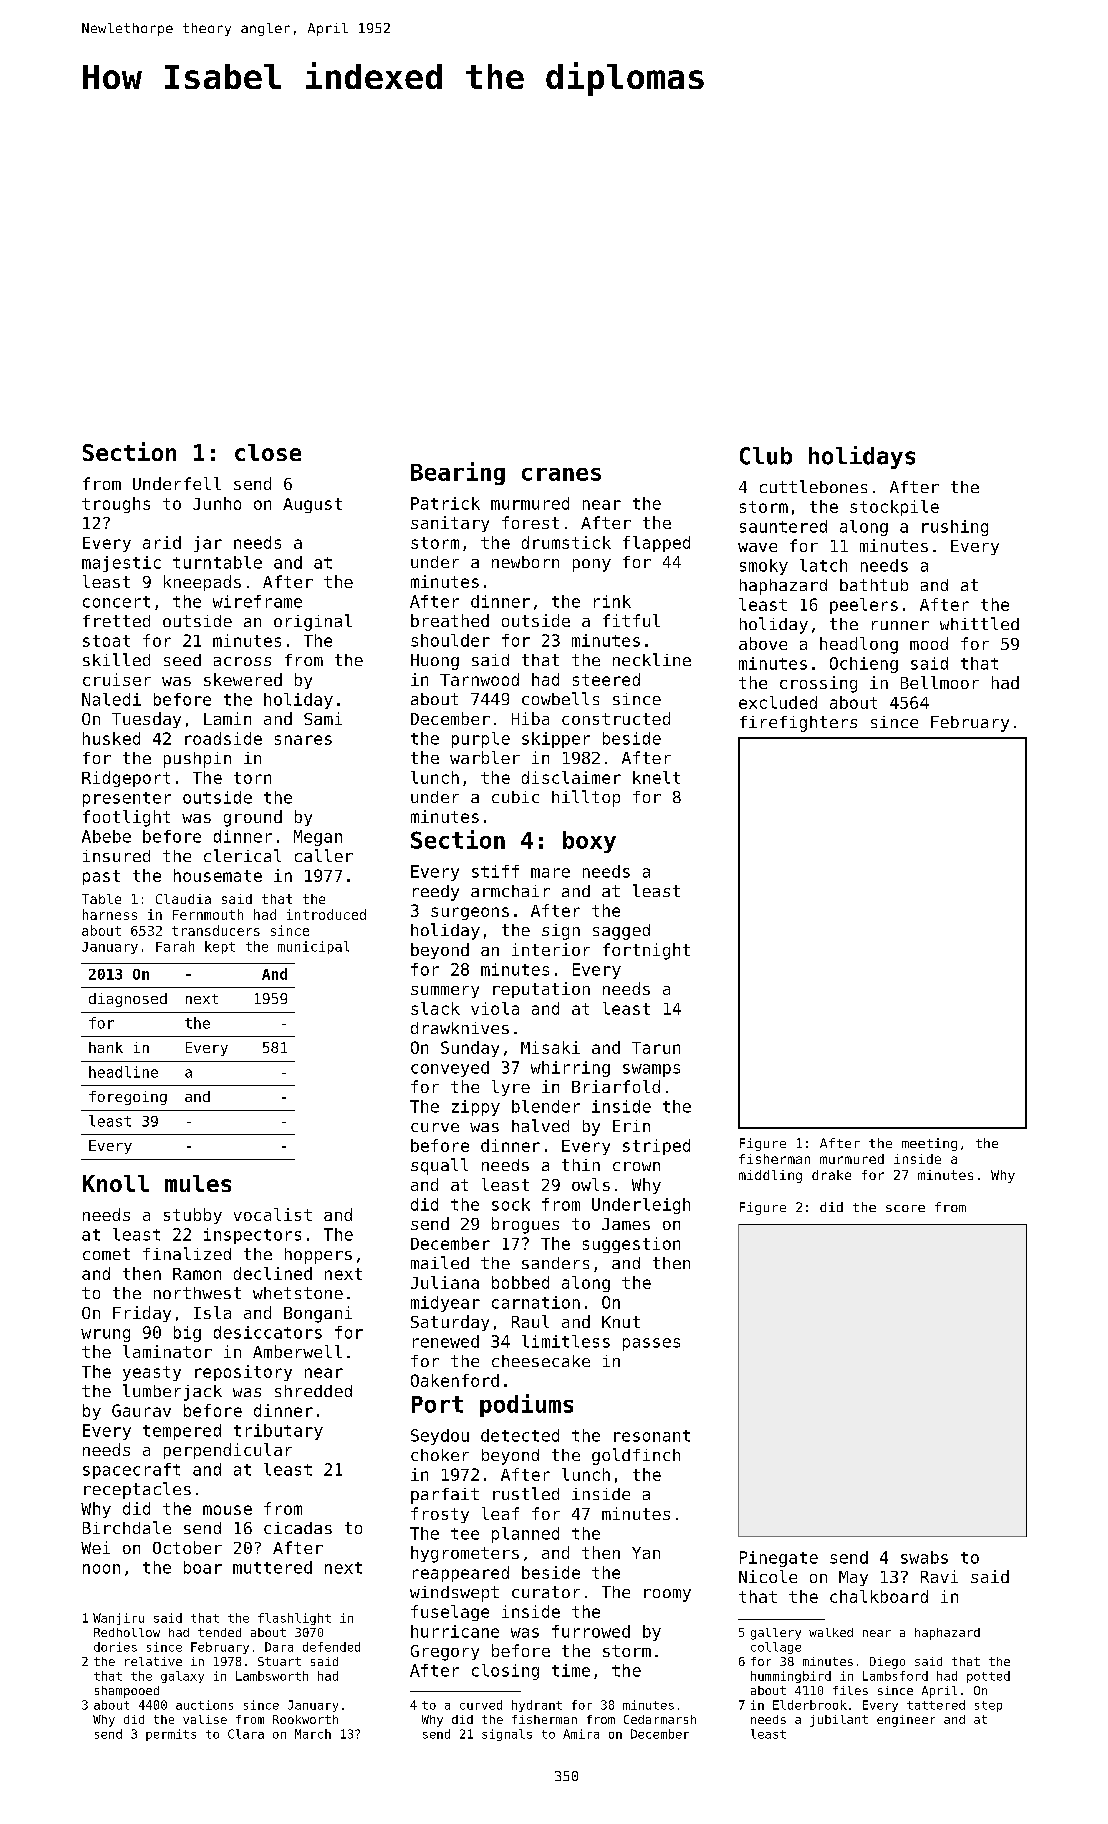 The width and height of the screenshot is (1108, 1824). What do you see at coordinates (766, 456) in the screenshot?
I see `Club` at bounding box center [766, 456].
